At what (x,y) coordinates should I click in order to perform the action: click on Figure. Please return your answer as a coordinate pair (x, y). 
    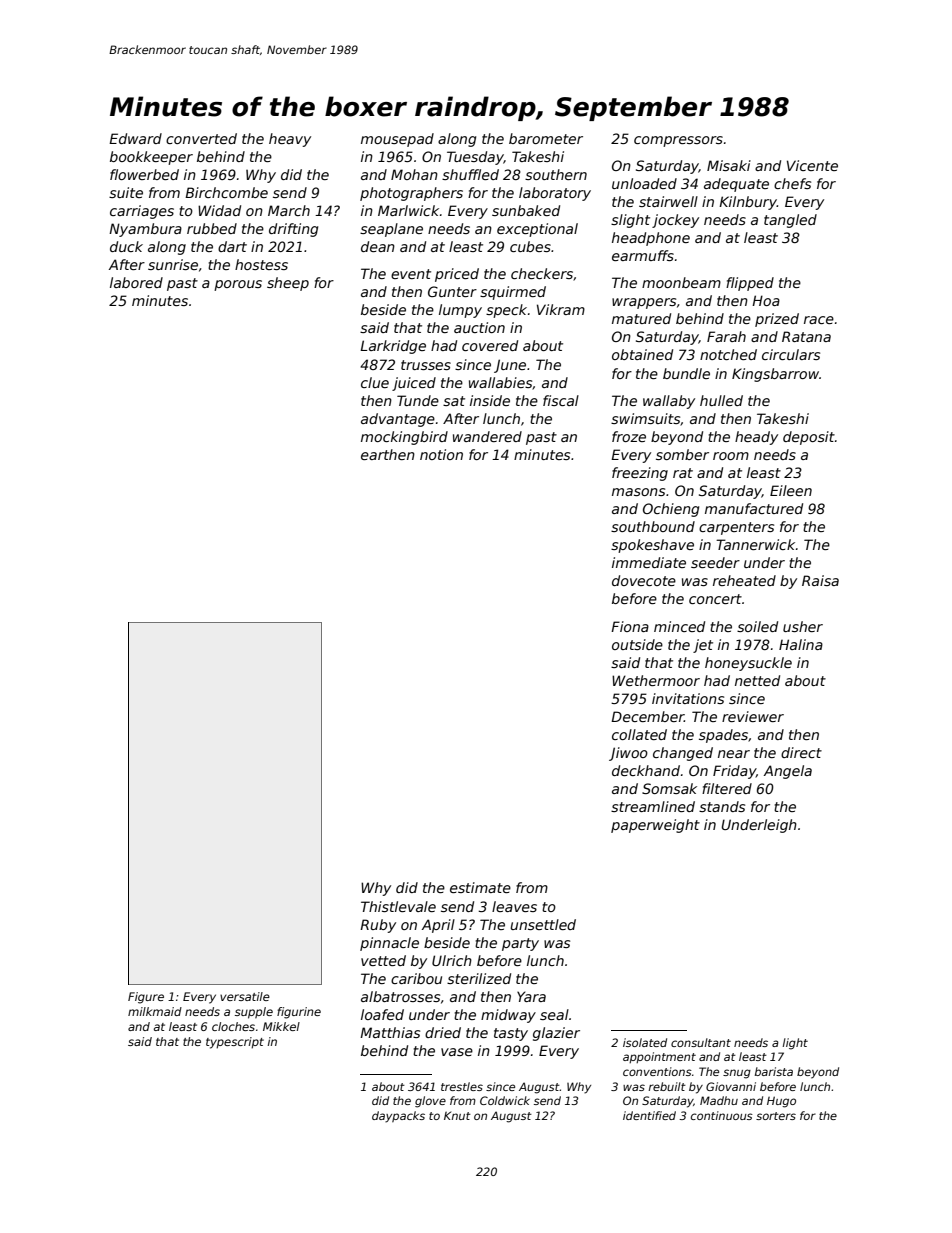
    Looking at the image, I should click on (146, 998).
